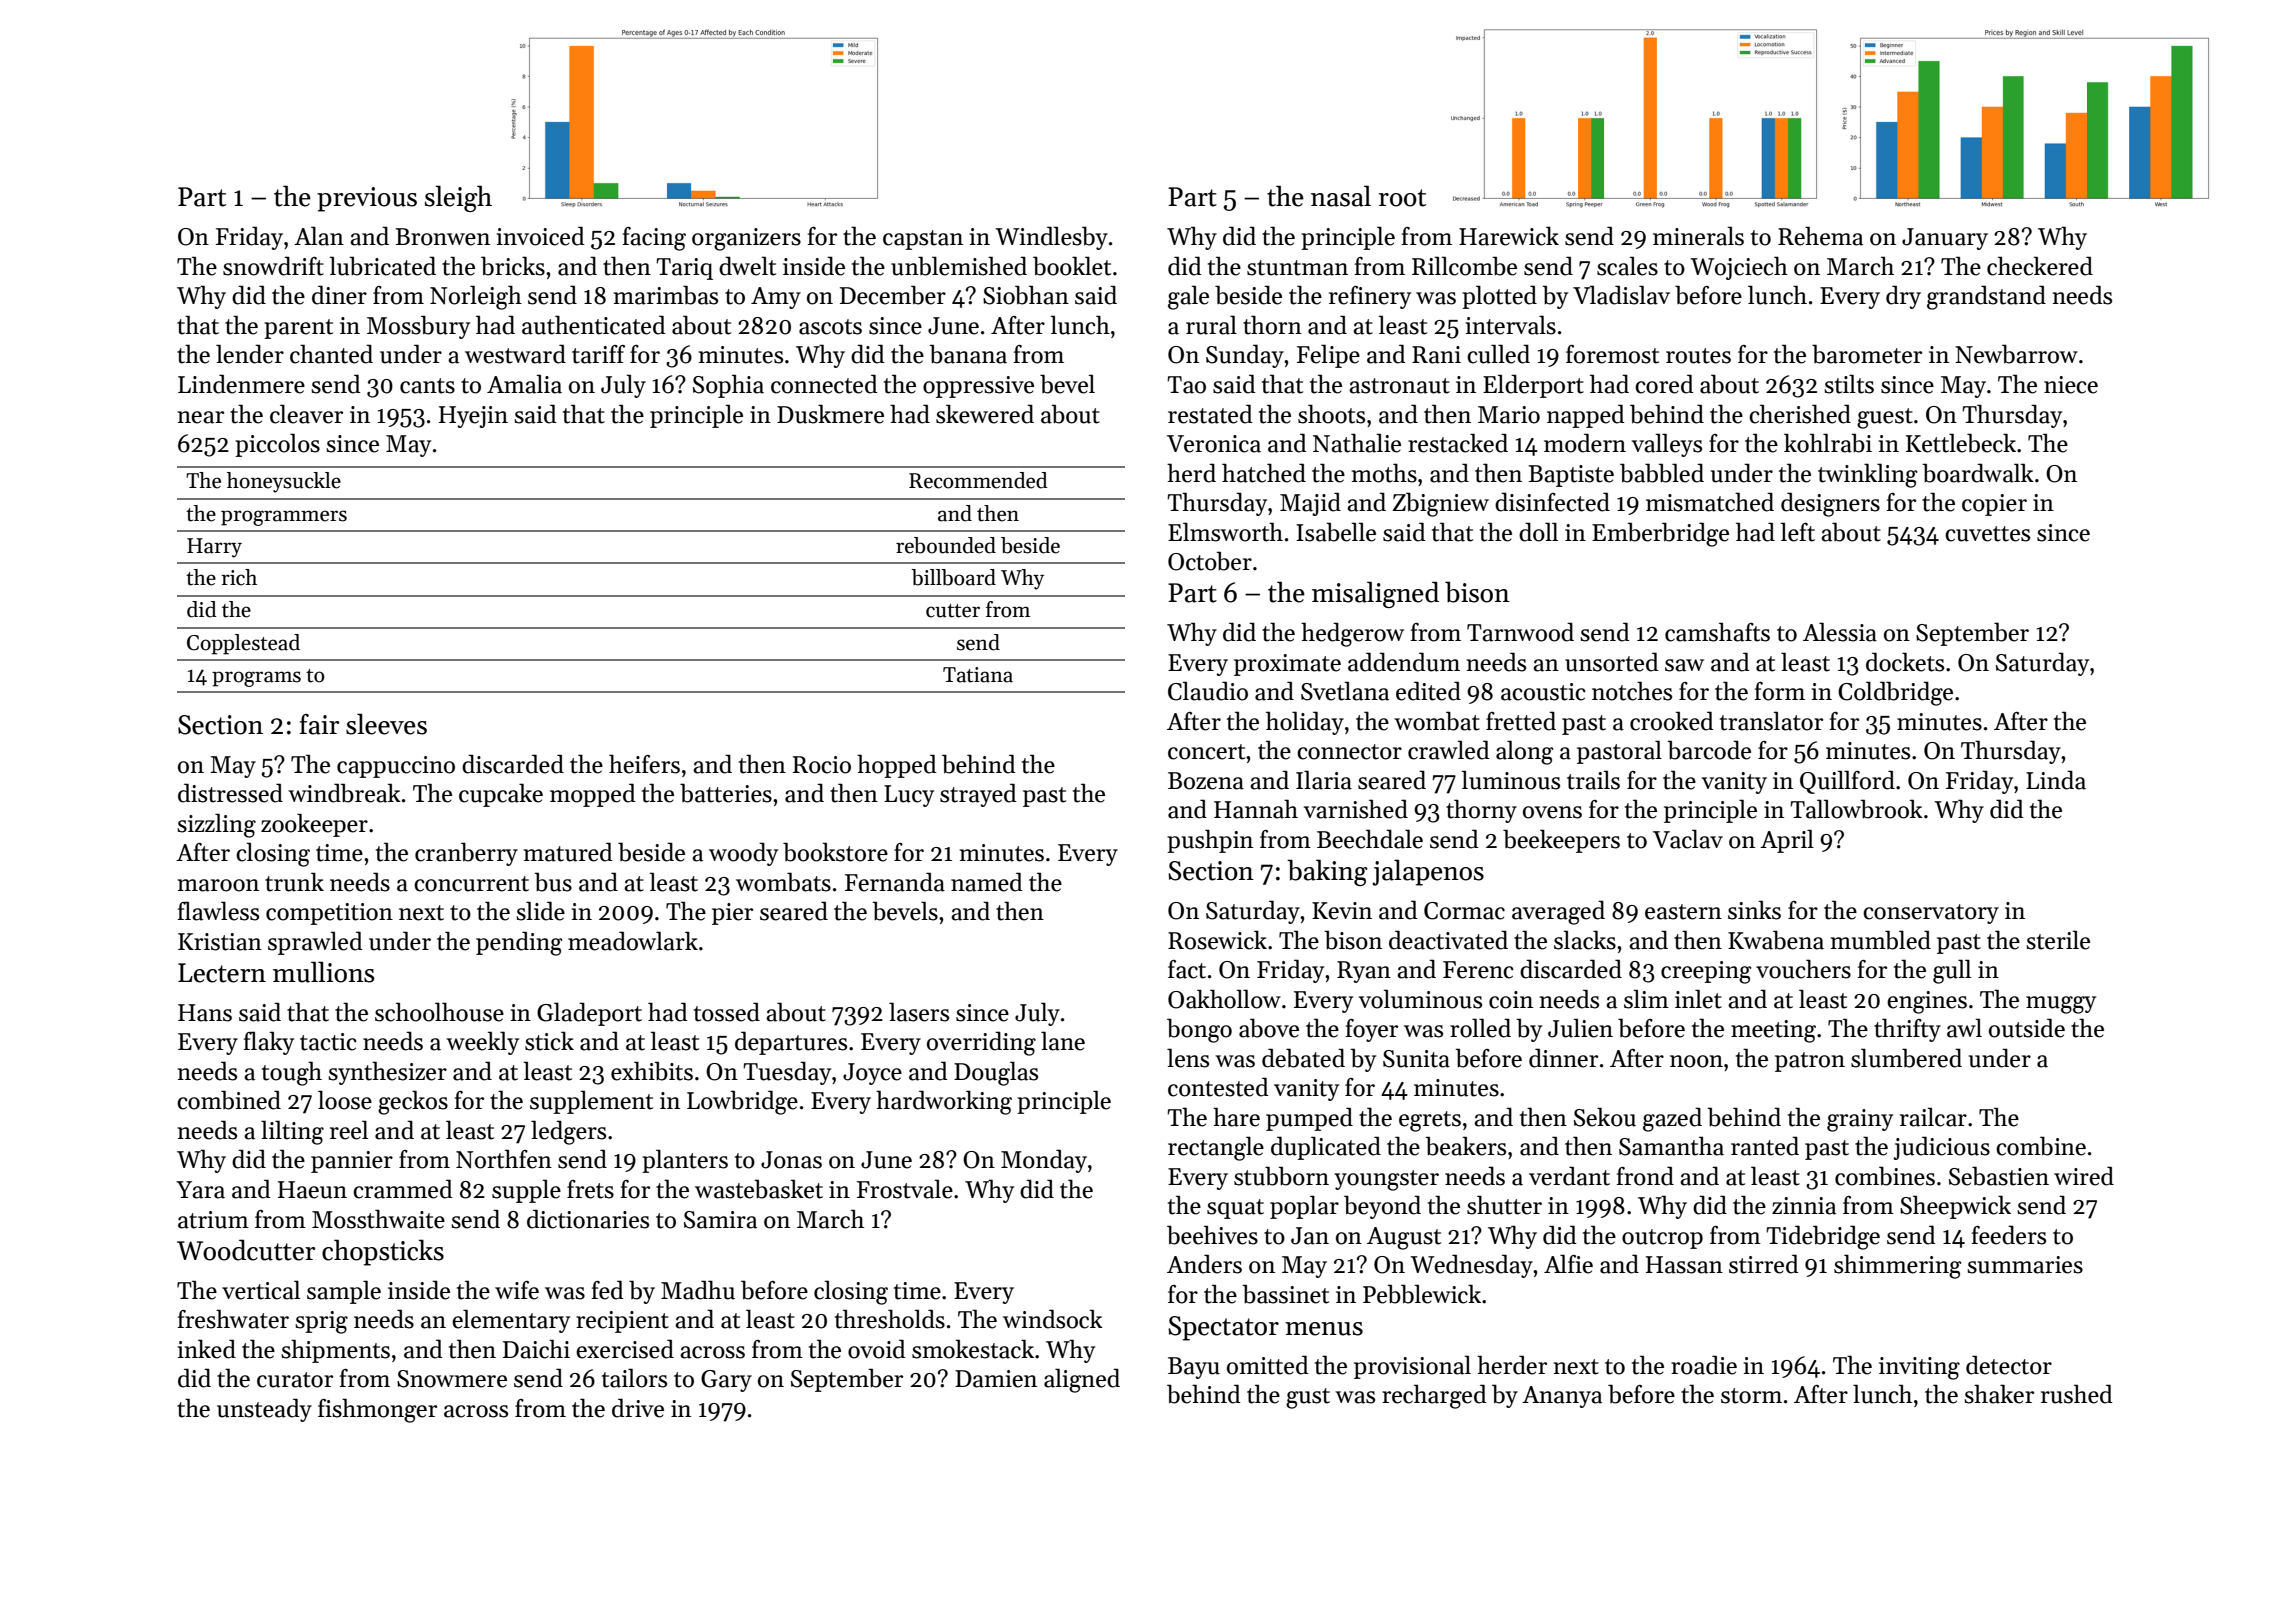 This screenshot has width=2292, height=1620. What do you see at coordinates (1803, 969) in the screenshot?
I see `vouchers` at bounding box center [1803, 969].
